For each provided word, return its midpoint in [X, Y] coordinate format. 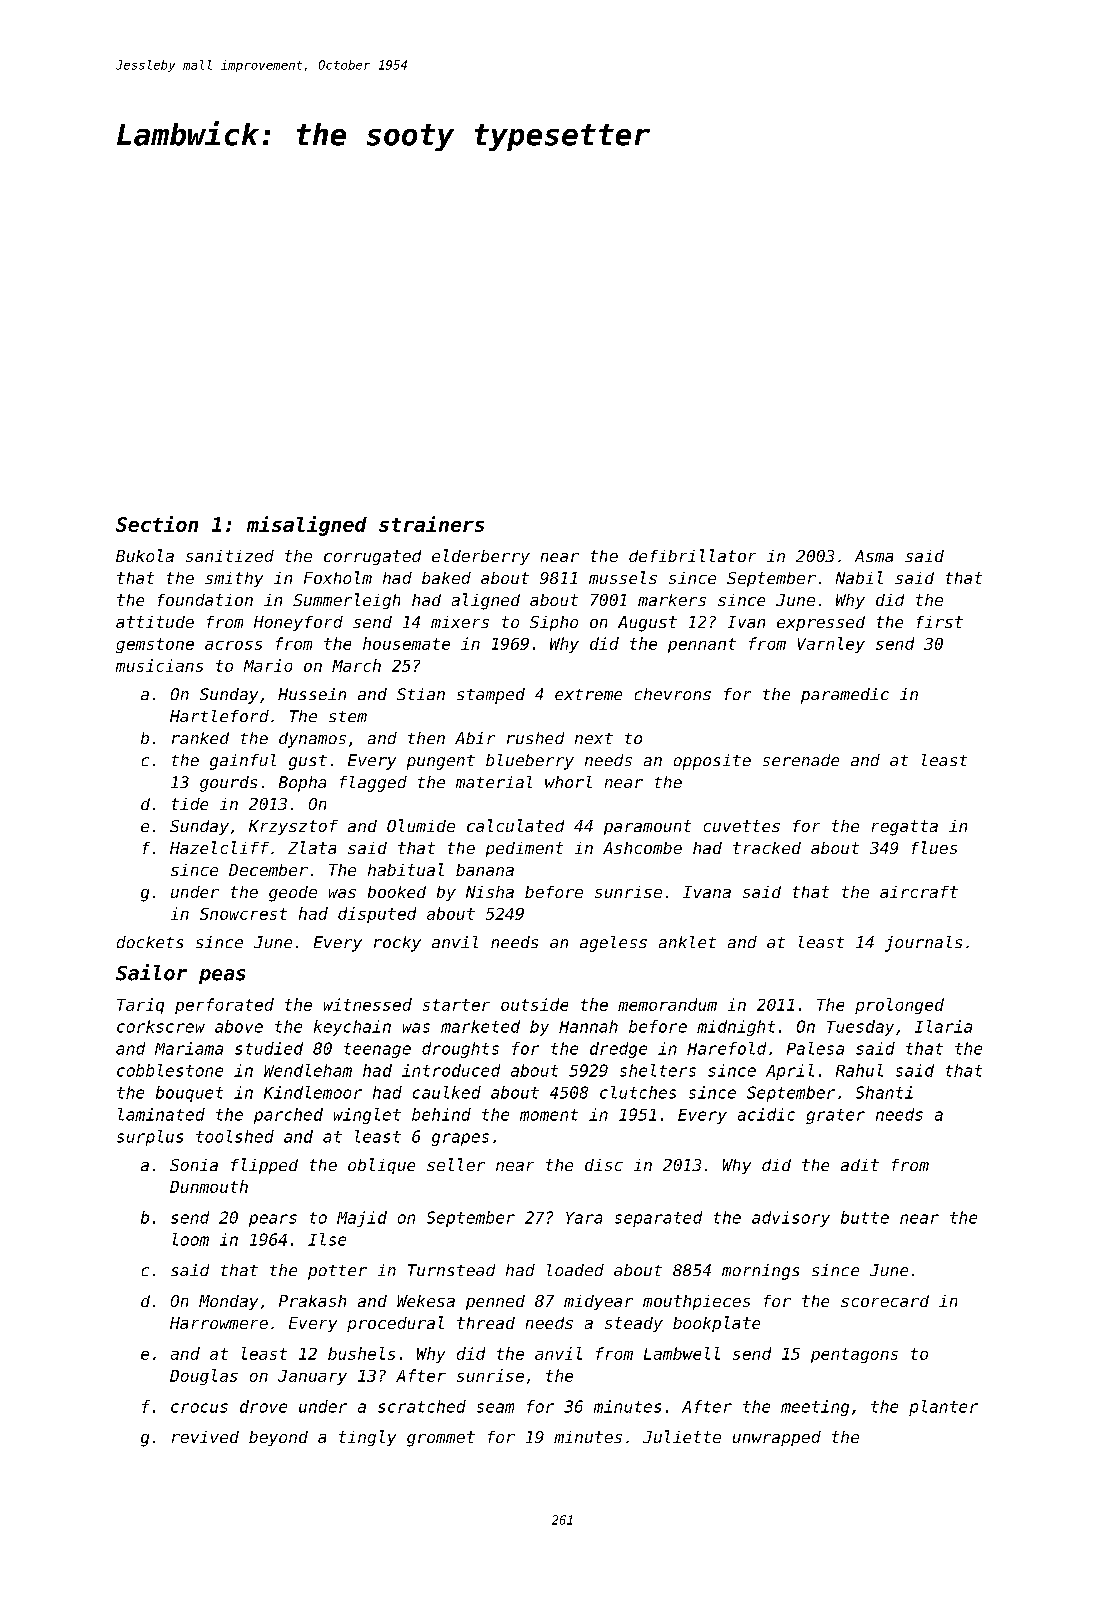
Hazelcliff [219, 847]
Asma [874, 556]
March [356, 665]
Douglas [204, 1377]
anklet [687, 942]
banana [485, 870]
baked [446, 578]
